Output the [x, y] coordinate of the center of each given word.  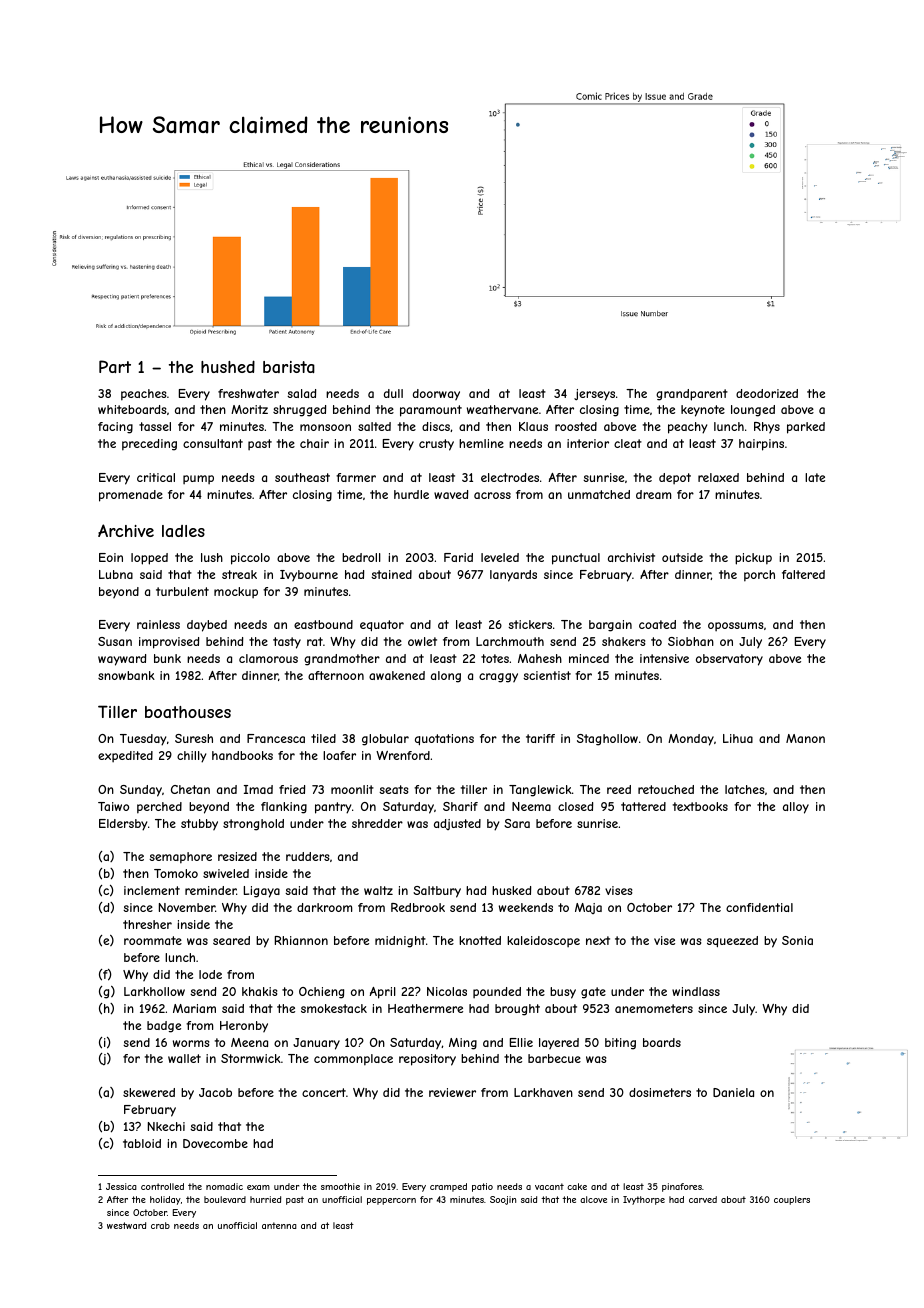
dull [393, 393]
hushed [228, 366]
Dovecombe [215, 1143]
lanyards [513, 576]
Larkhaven [543, 1092]
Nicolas [447, 991]
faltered [803, 574]
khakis [259, 991]
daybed [207, 626]
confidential [759, 907]
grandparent [692, 395]
